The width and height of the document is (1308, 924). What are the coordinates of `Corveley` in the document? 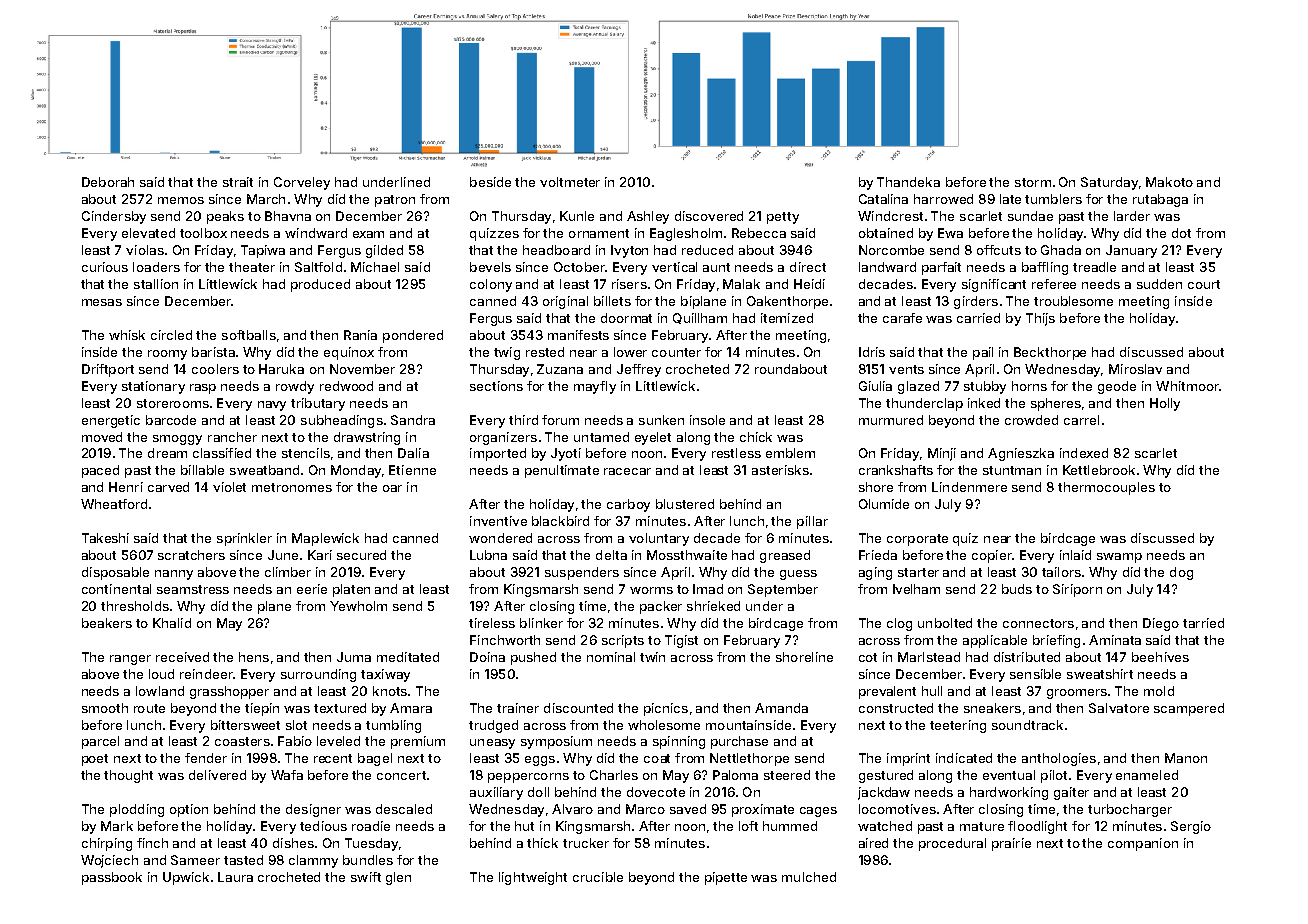 It's located at (302, 183).
